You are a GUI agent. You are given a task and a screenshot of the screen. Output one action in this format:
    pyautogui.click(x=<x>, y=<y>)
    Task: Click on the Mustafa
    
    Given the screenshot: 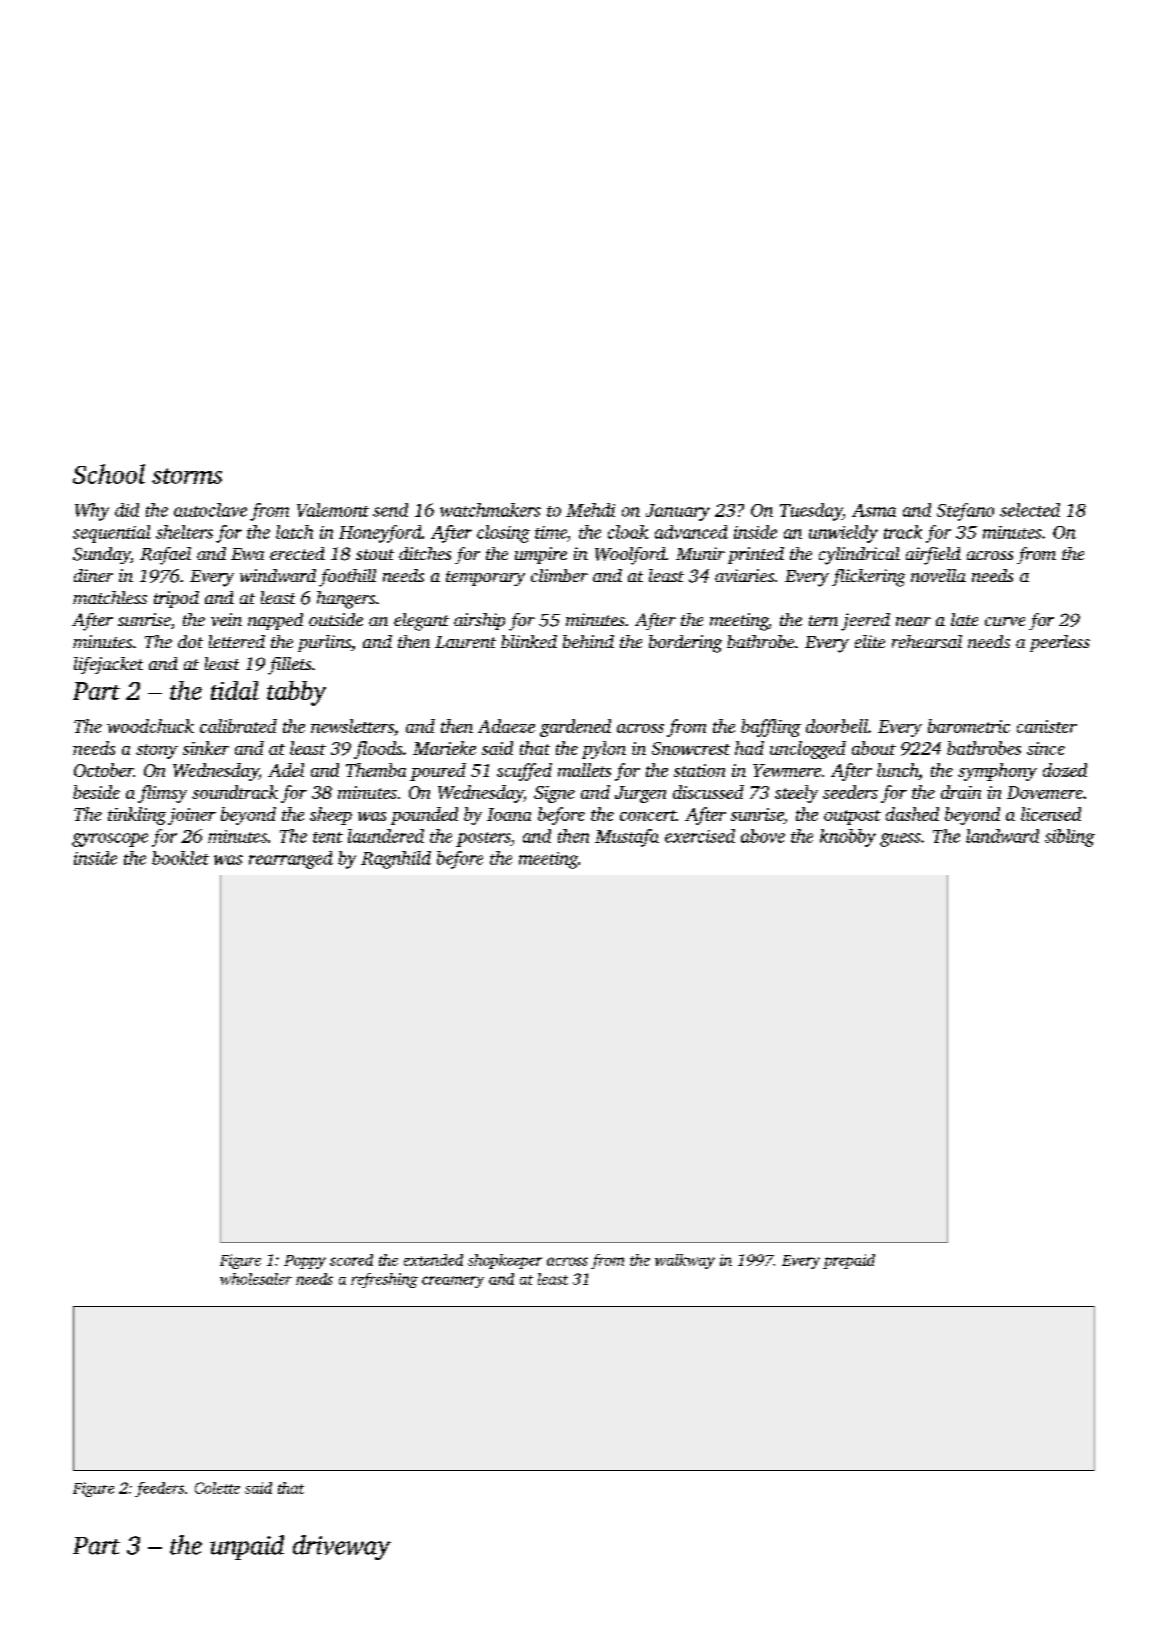 What is the action you would take?
    pyautogui.click(x=627, y=838)
